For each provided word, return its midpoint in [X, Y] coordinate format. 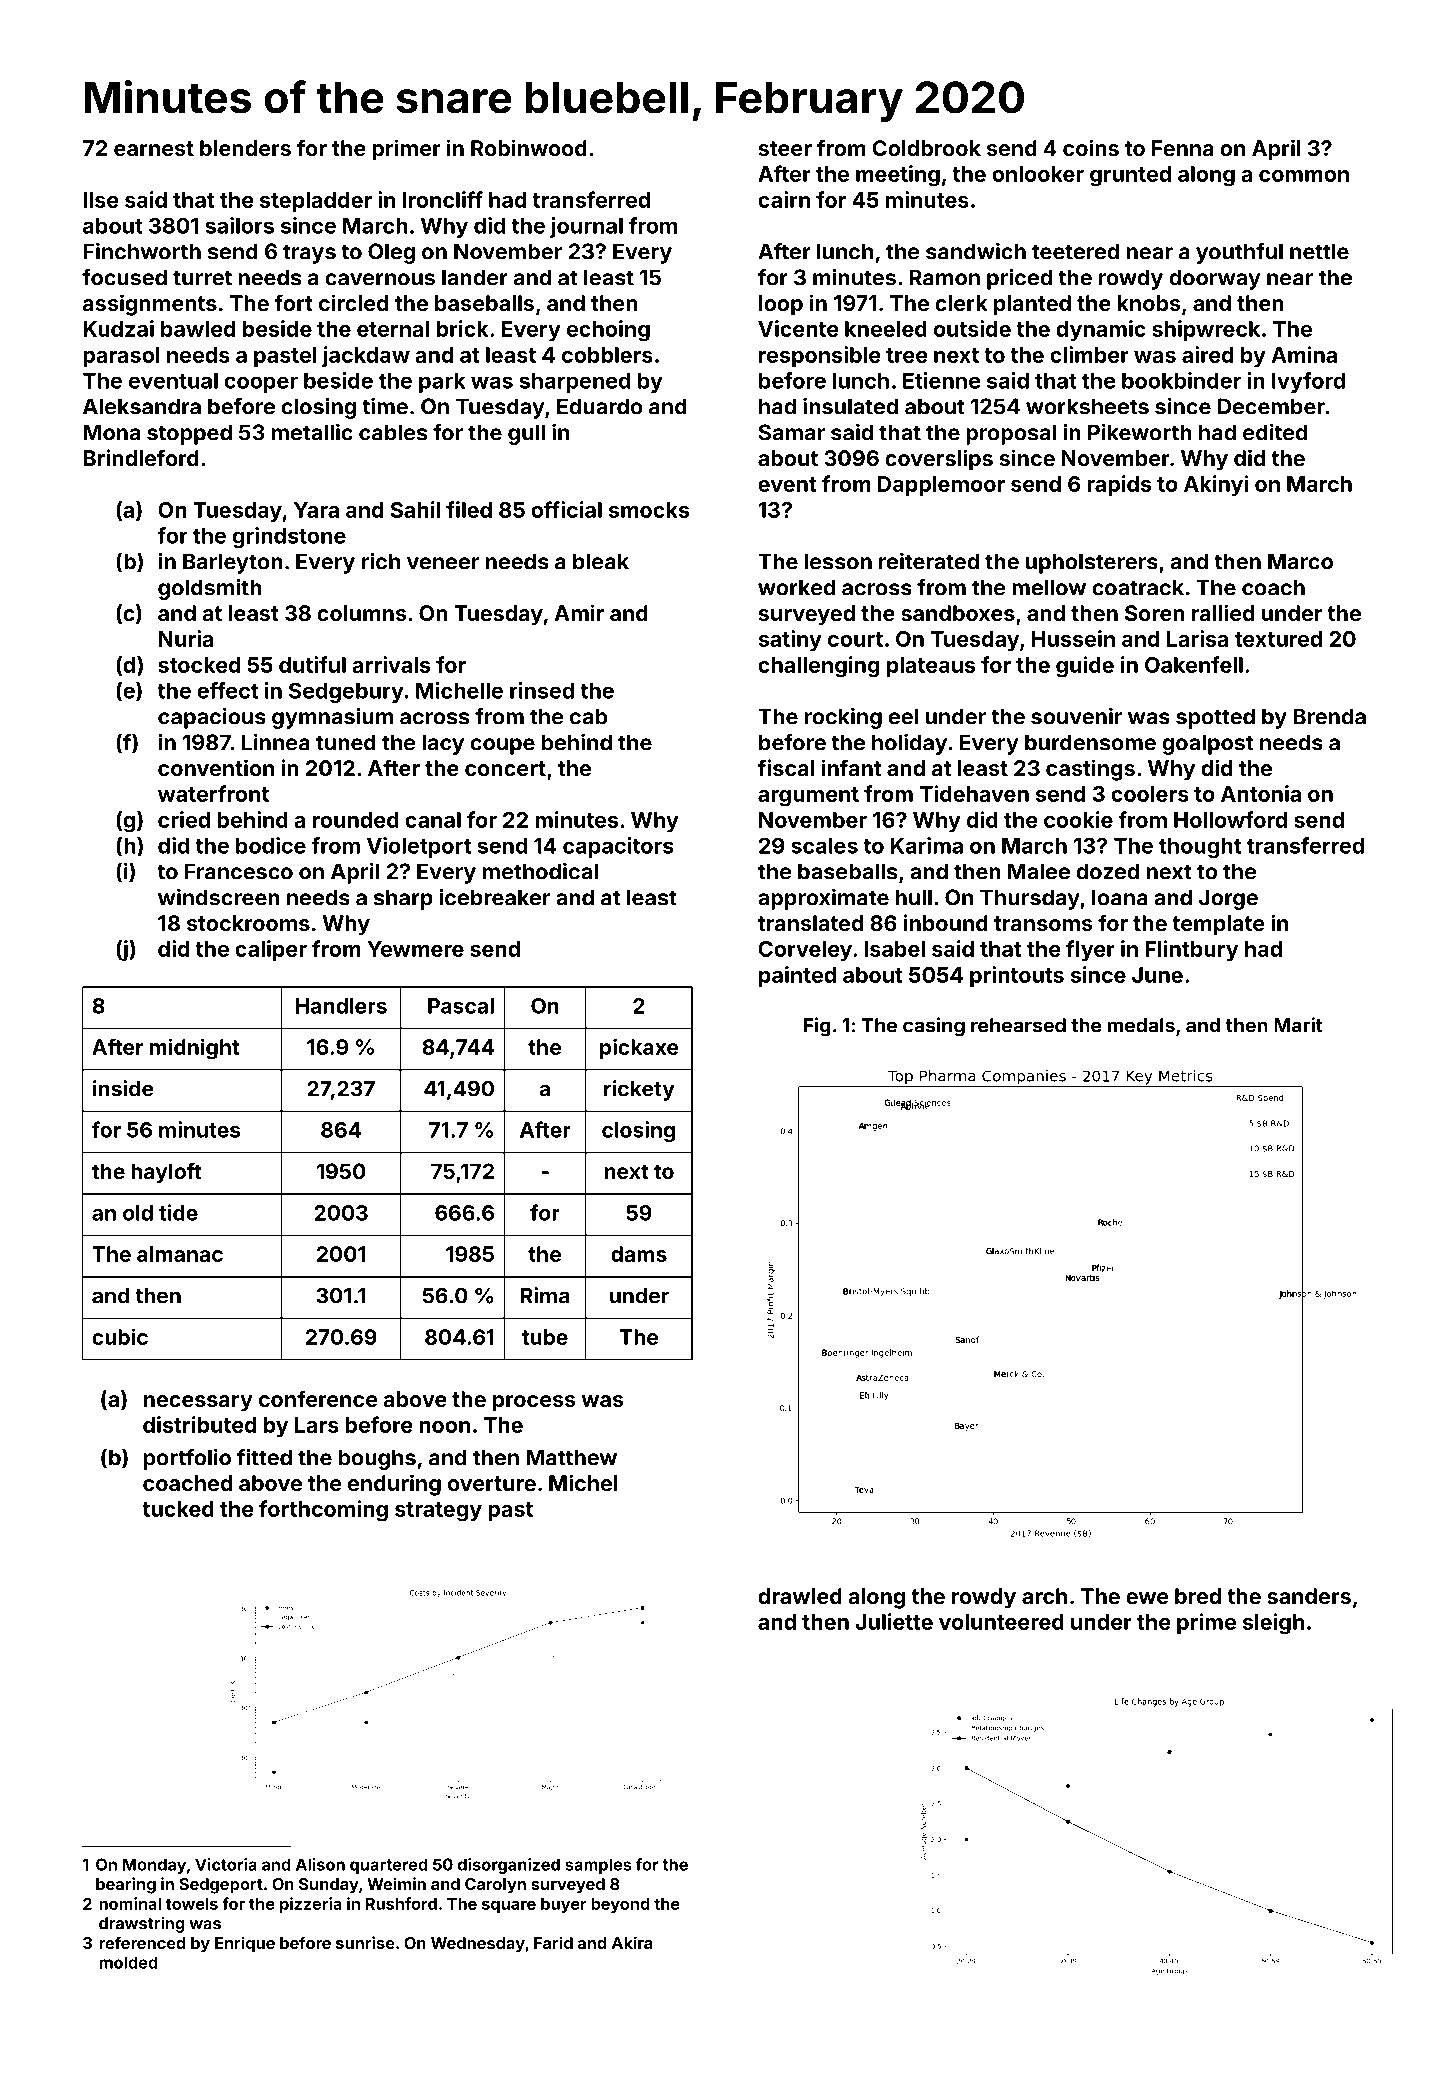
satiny [790, 640]
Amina [1304, 354]
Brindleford [141, 457]
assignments [150, 305]
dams [639, 1254]
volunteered [1001, 1622]
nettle [1319, 251]
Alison [320, 1864]
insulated [850, 406]
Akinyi [1216, 485]
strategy [438, 1512]
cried [184, 819]
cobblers [607, 355]
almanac [180, 1254]
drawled [800, 1596]
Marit [1298, 1025]
